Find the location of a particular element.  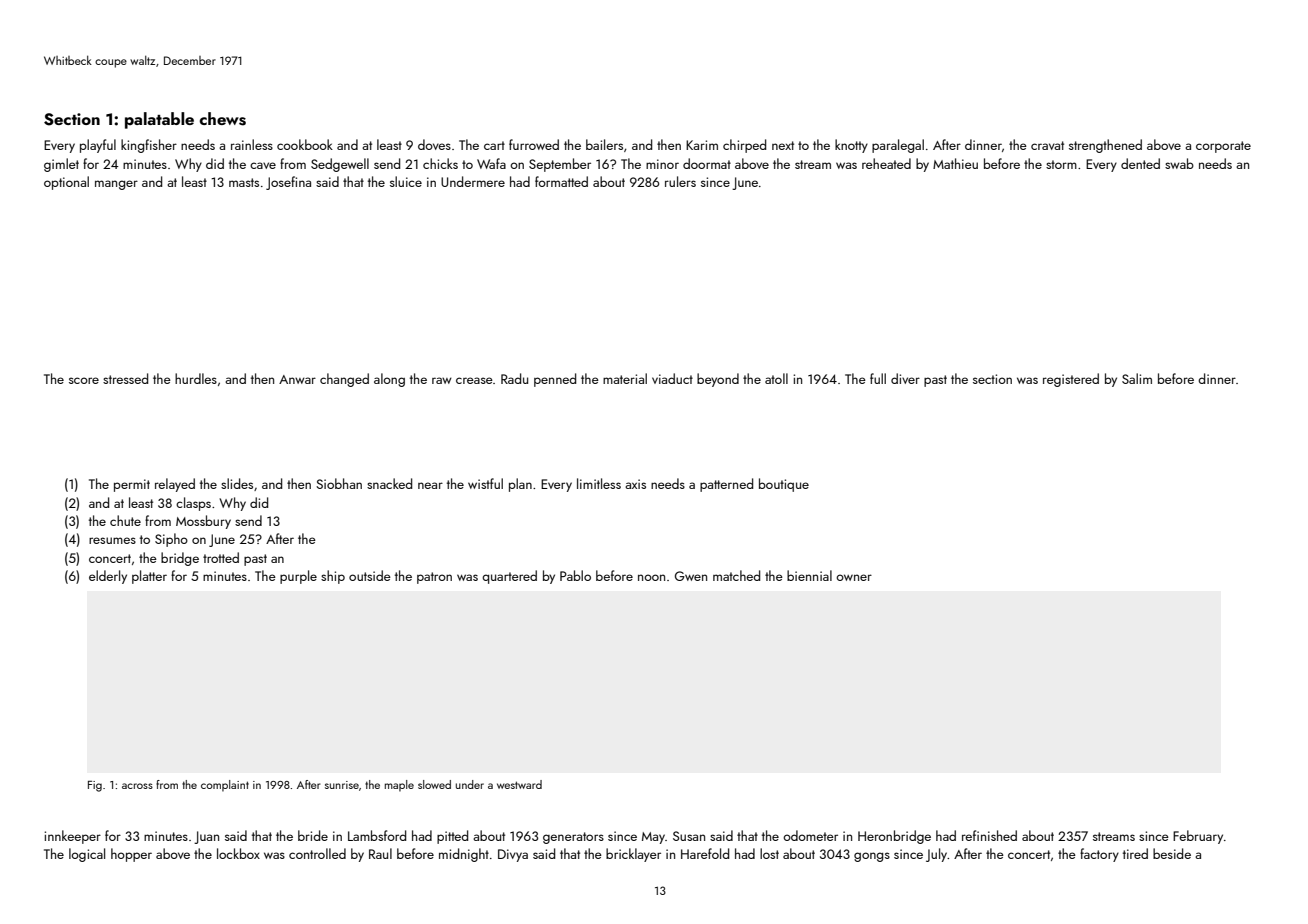

bailers is located at coordinates (604, 144).
